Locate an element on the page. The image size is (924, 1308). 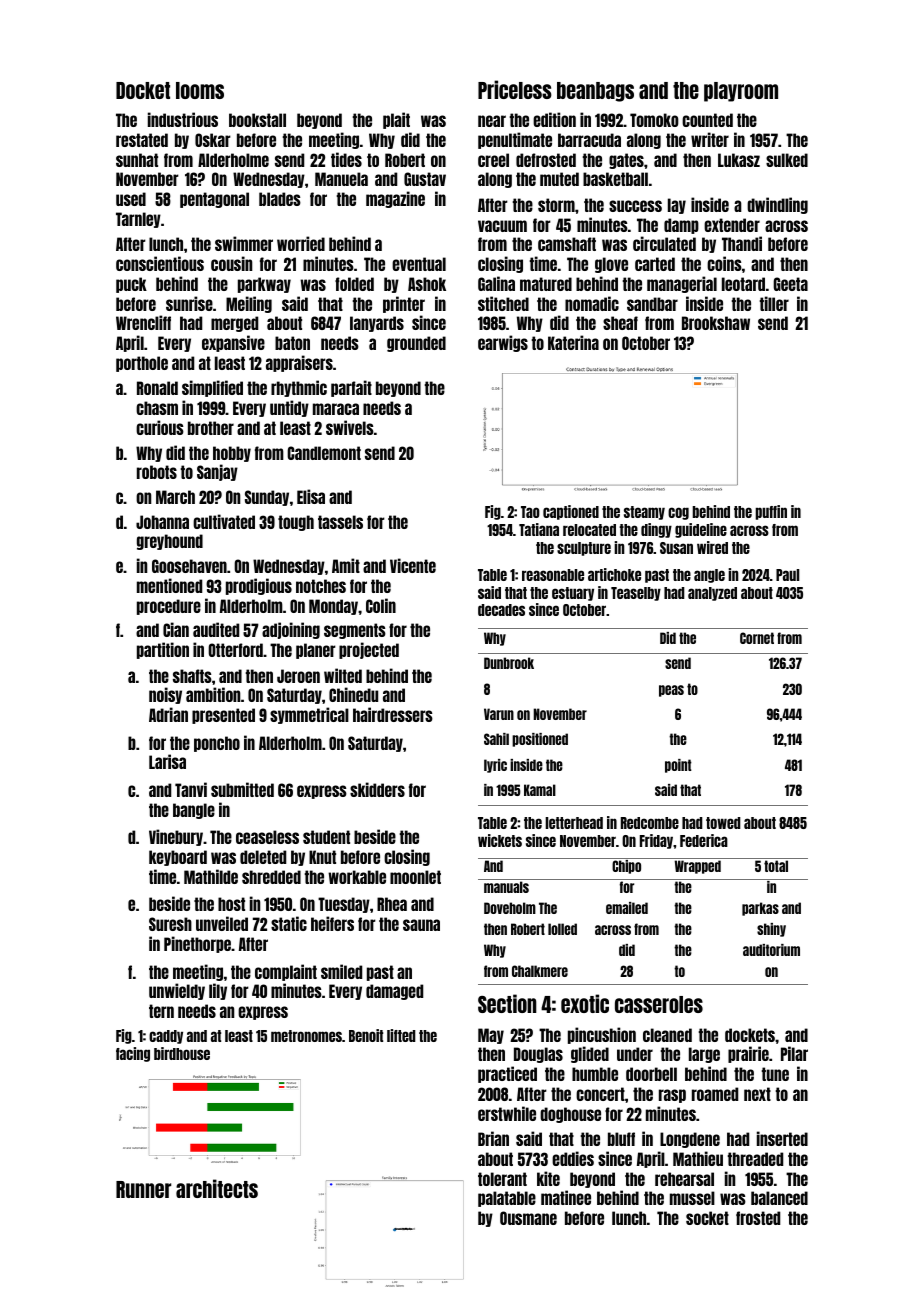
projected is located at coordinates (369, 650).
